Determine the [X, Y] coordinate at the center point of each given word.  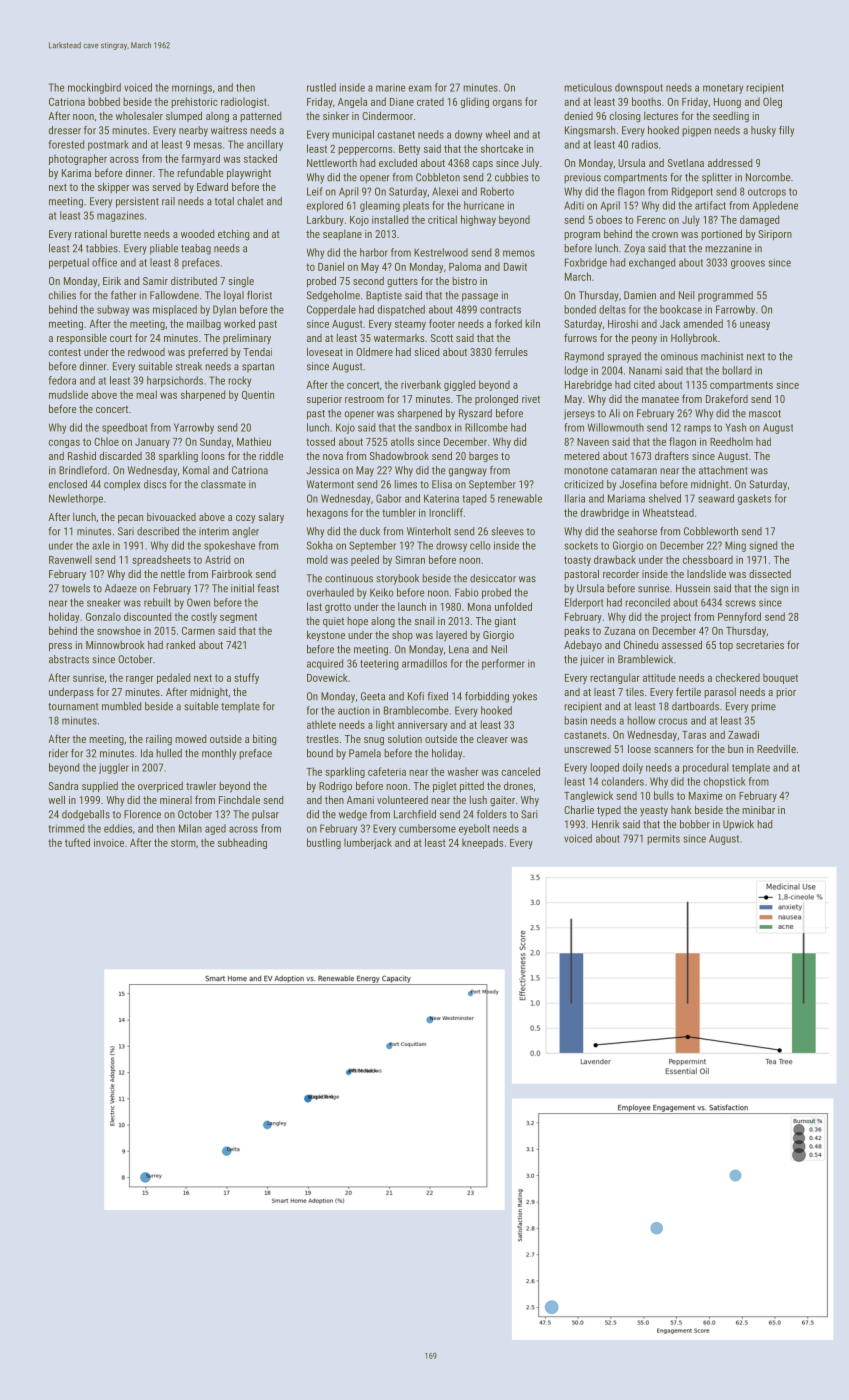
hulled [169, 753]
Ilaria [575, 498]
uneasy [755, 326]
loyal [234, 296]
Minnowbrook [115, 645]
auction [354, 710]
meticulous [588, 87]
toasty [577, 561]
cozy [245, 519]
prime [763, 707]
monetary [723, 89]
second [368, 281]
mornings [192, 88]
